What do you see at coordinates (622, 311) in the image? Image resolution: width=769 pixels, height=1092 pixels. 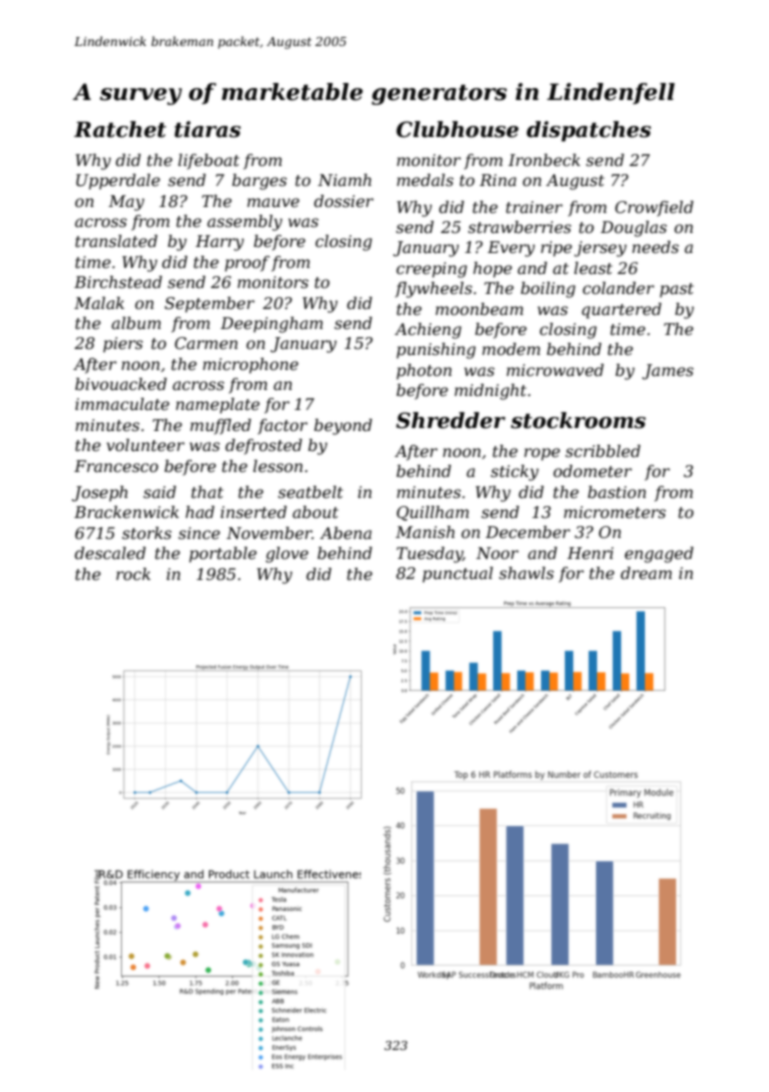 I see `quartered` at bounding box center [622, 311].
